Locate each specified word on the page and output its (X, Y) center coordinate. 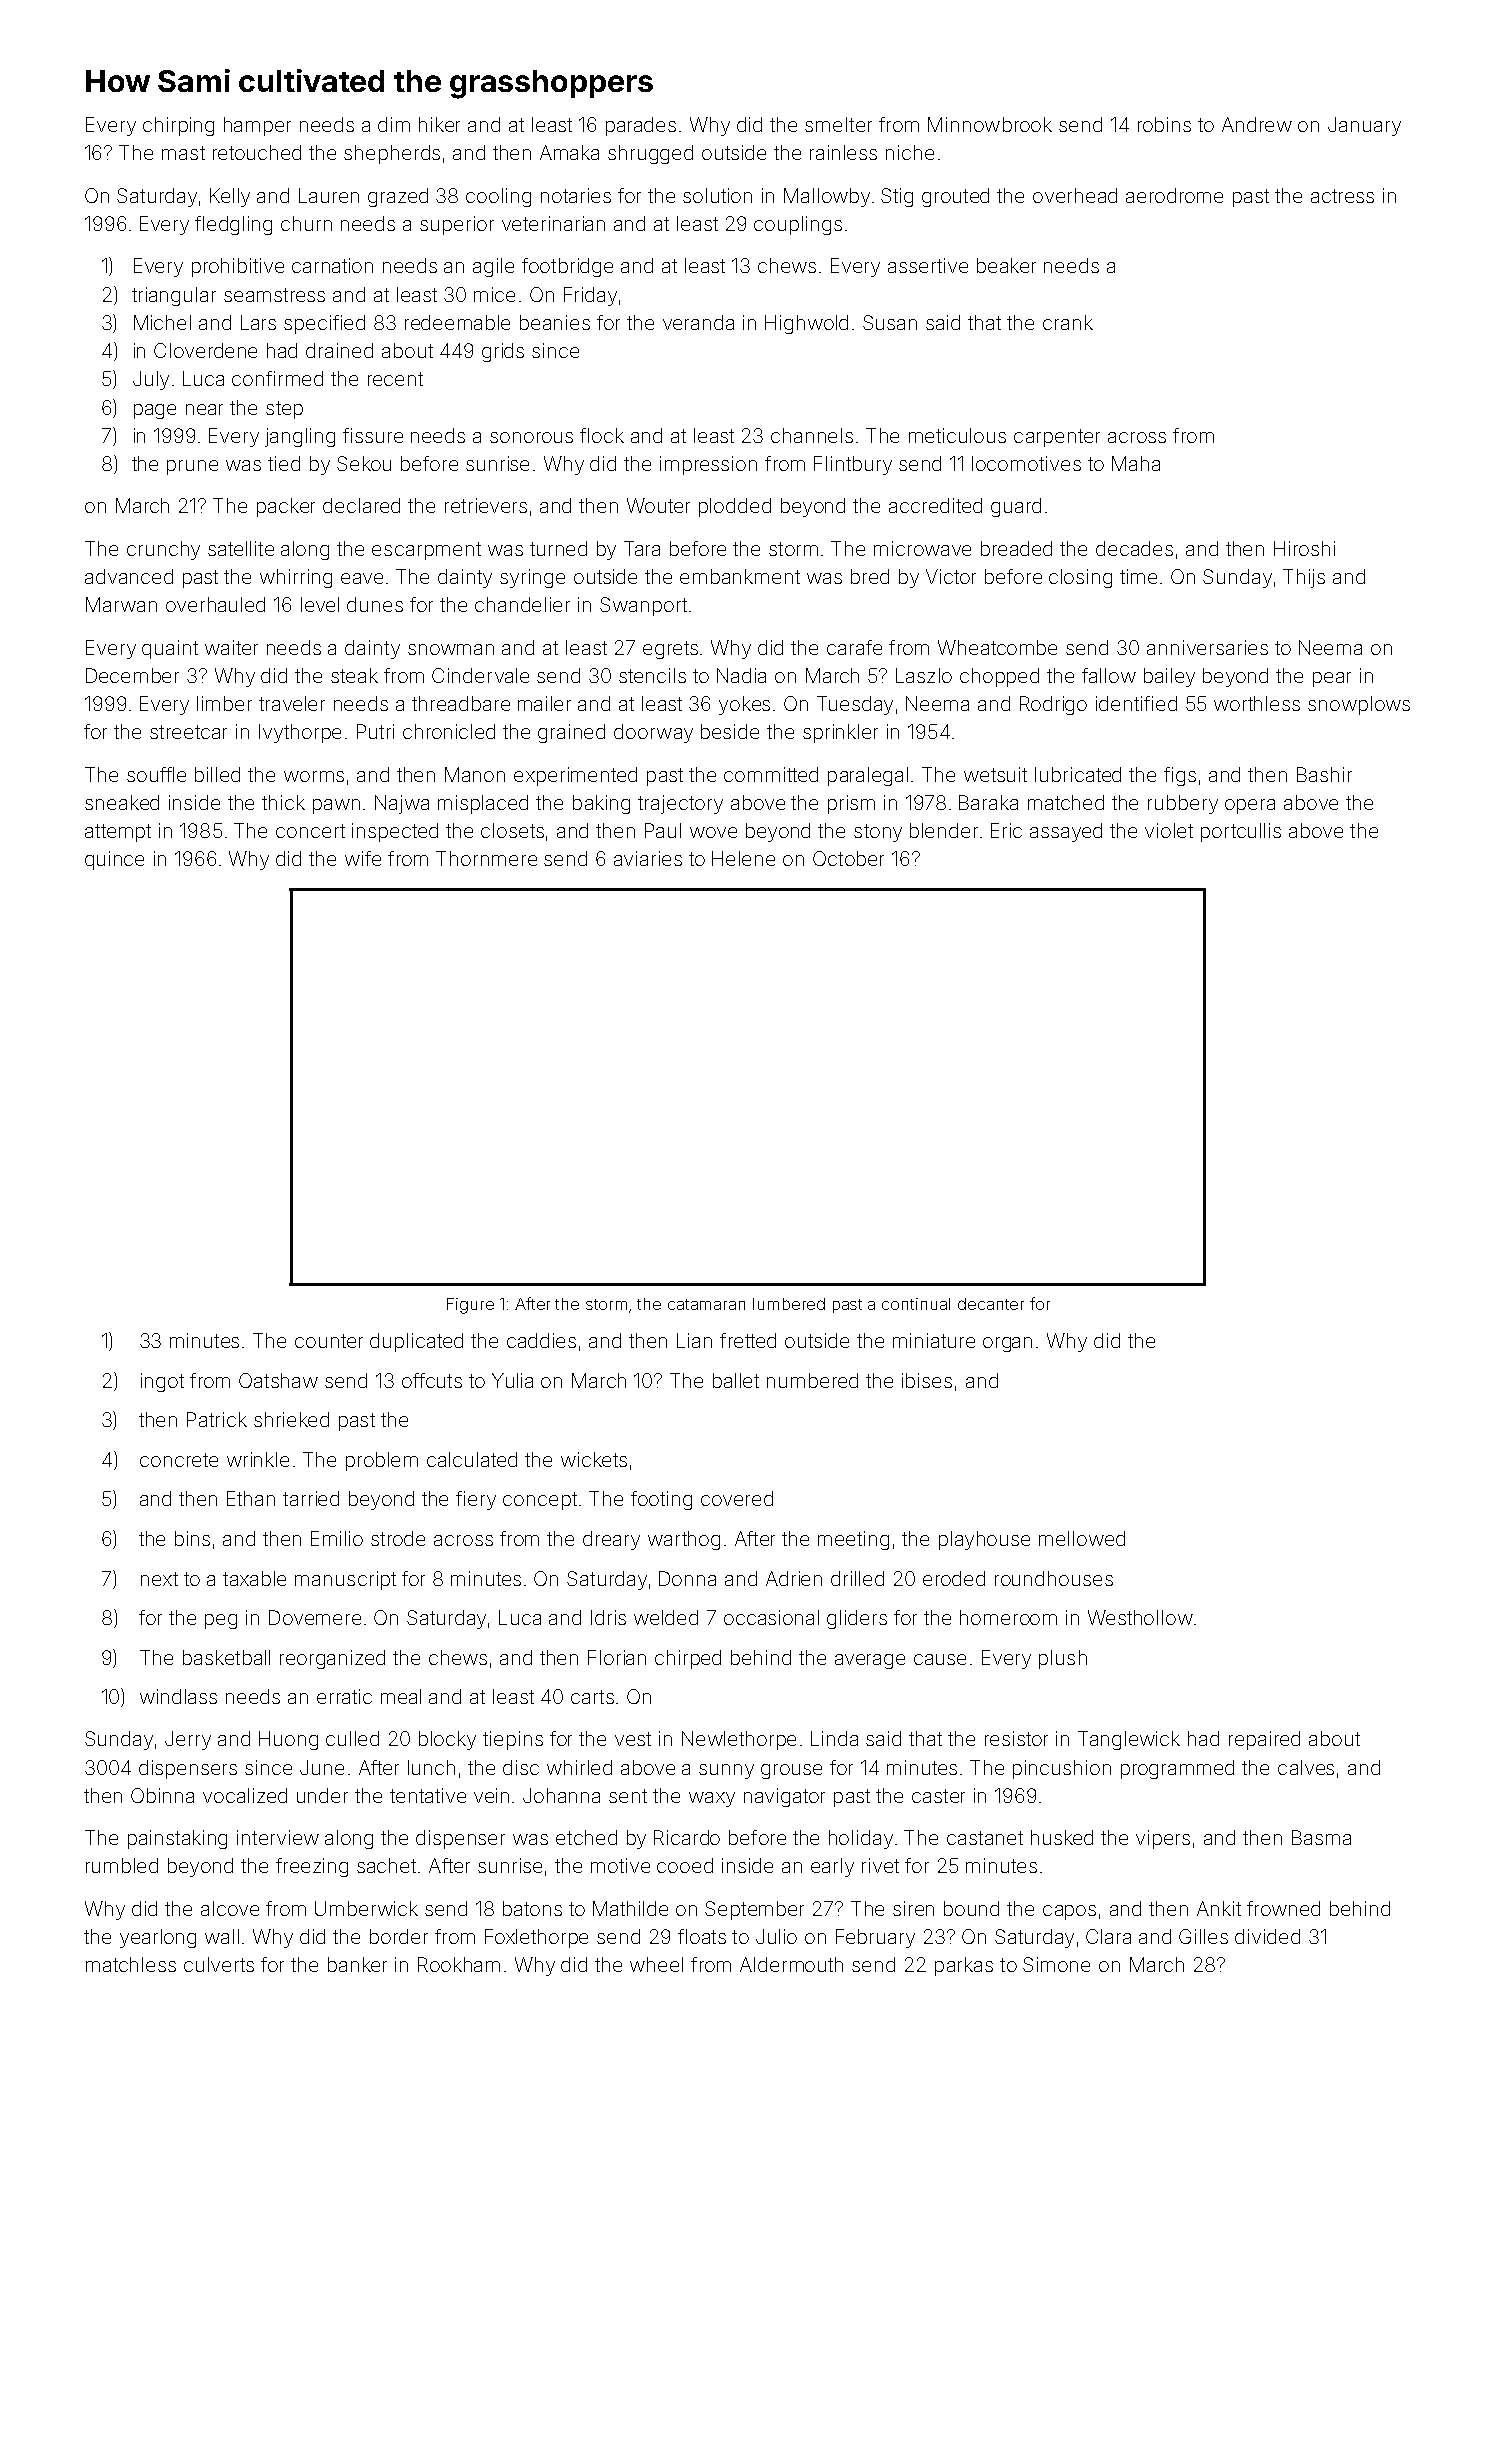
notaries (576, 195)
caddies (541, 1340)
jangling (300, 437)
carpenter (1057, 438)
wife (363, 858)
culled (352, 1738)
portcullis (1241, 832)
